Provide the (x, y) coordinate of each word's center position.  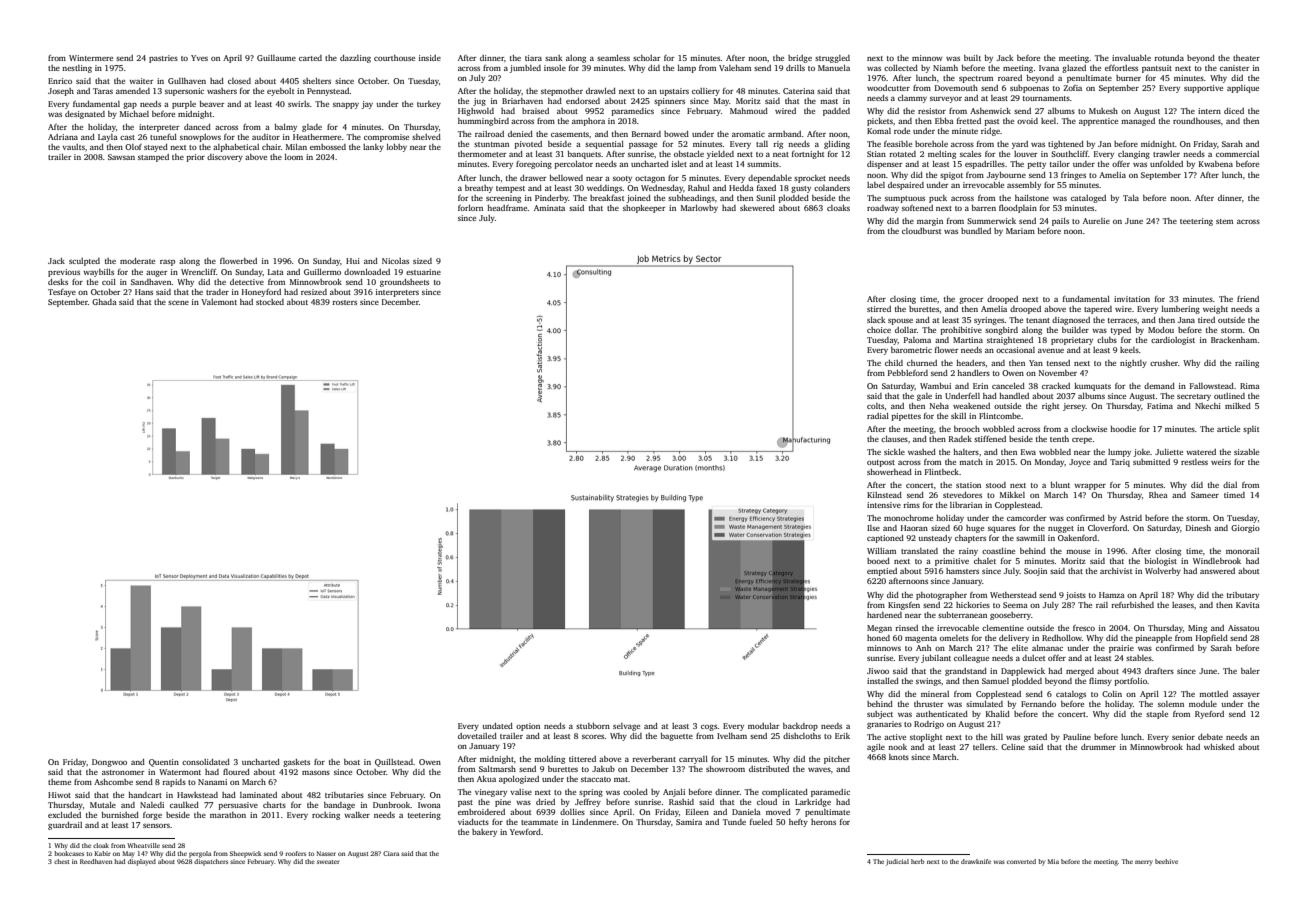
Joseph (61, 92)
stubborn (593, 726)
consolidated (206, 762)
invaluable (1131, 58)
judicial (897, 862)
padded (836, 112)
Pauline (1077, 737)
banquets (584, 155)
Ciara (391, 853)
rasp (167, 263)
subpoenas (1029, 89)
